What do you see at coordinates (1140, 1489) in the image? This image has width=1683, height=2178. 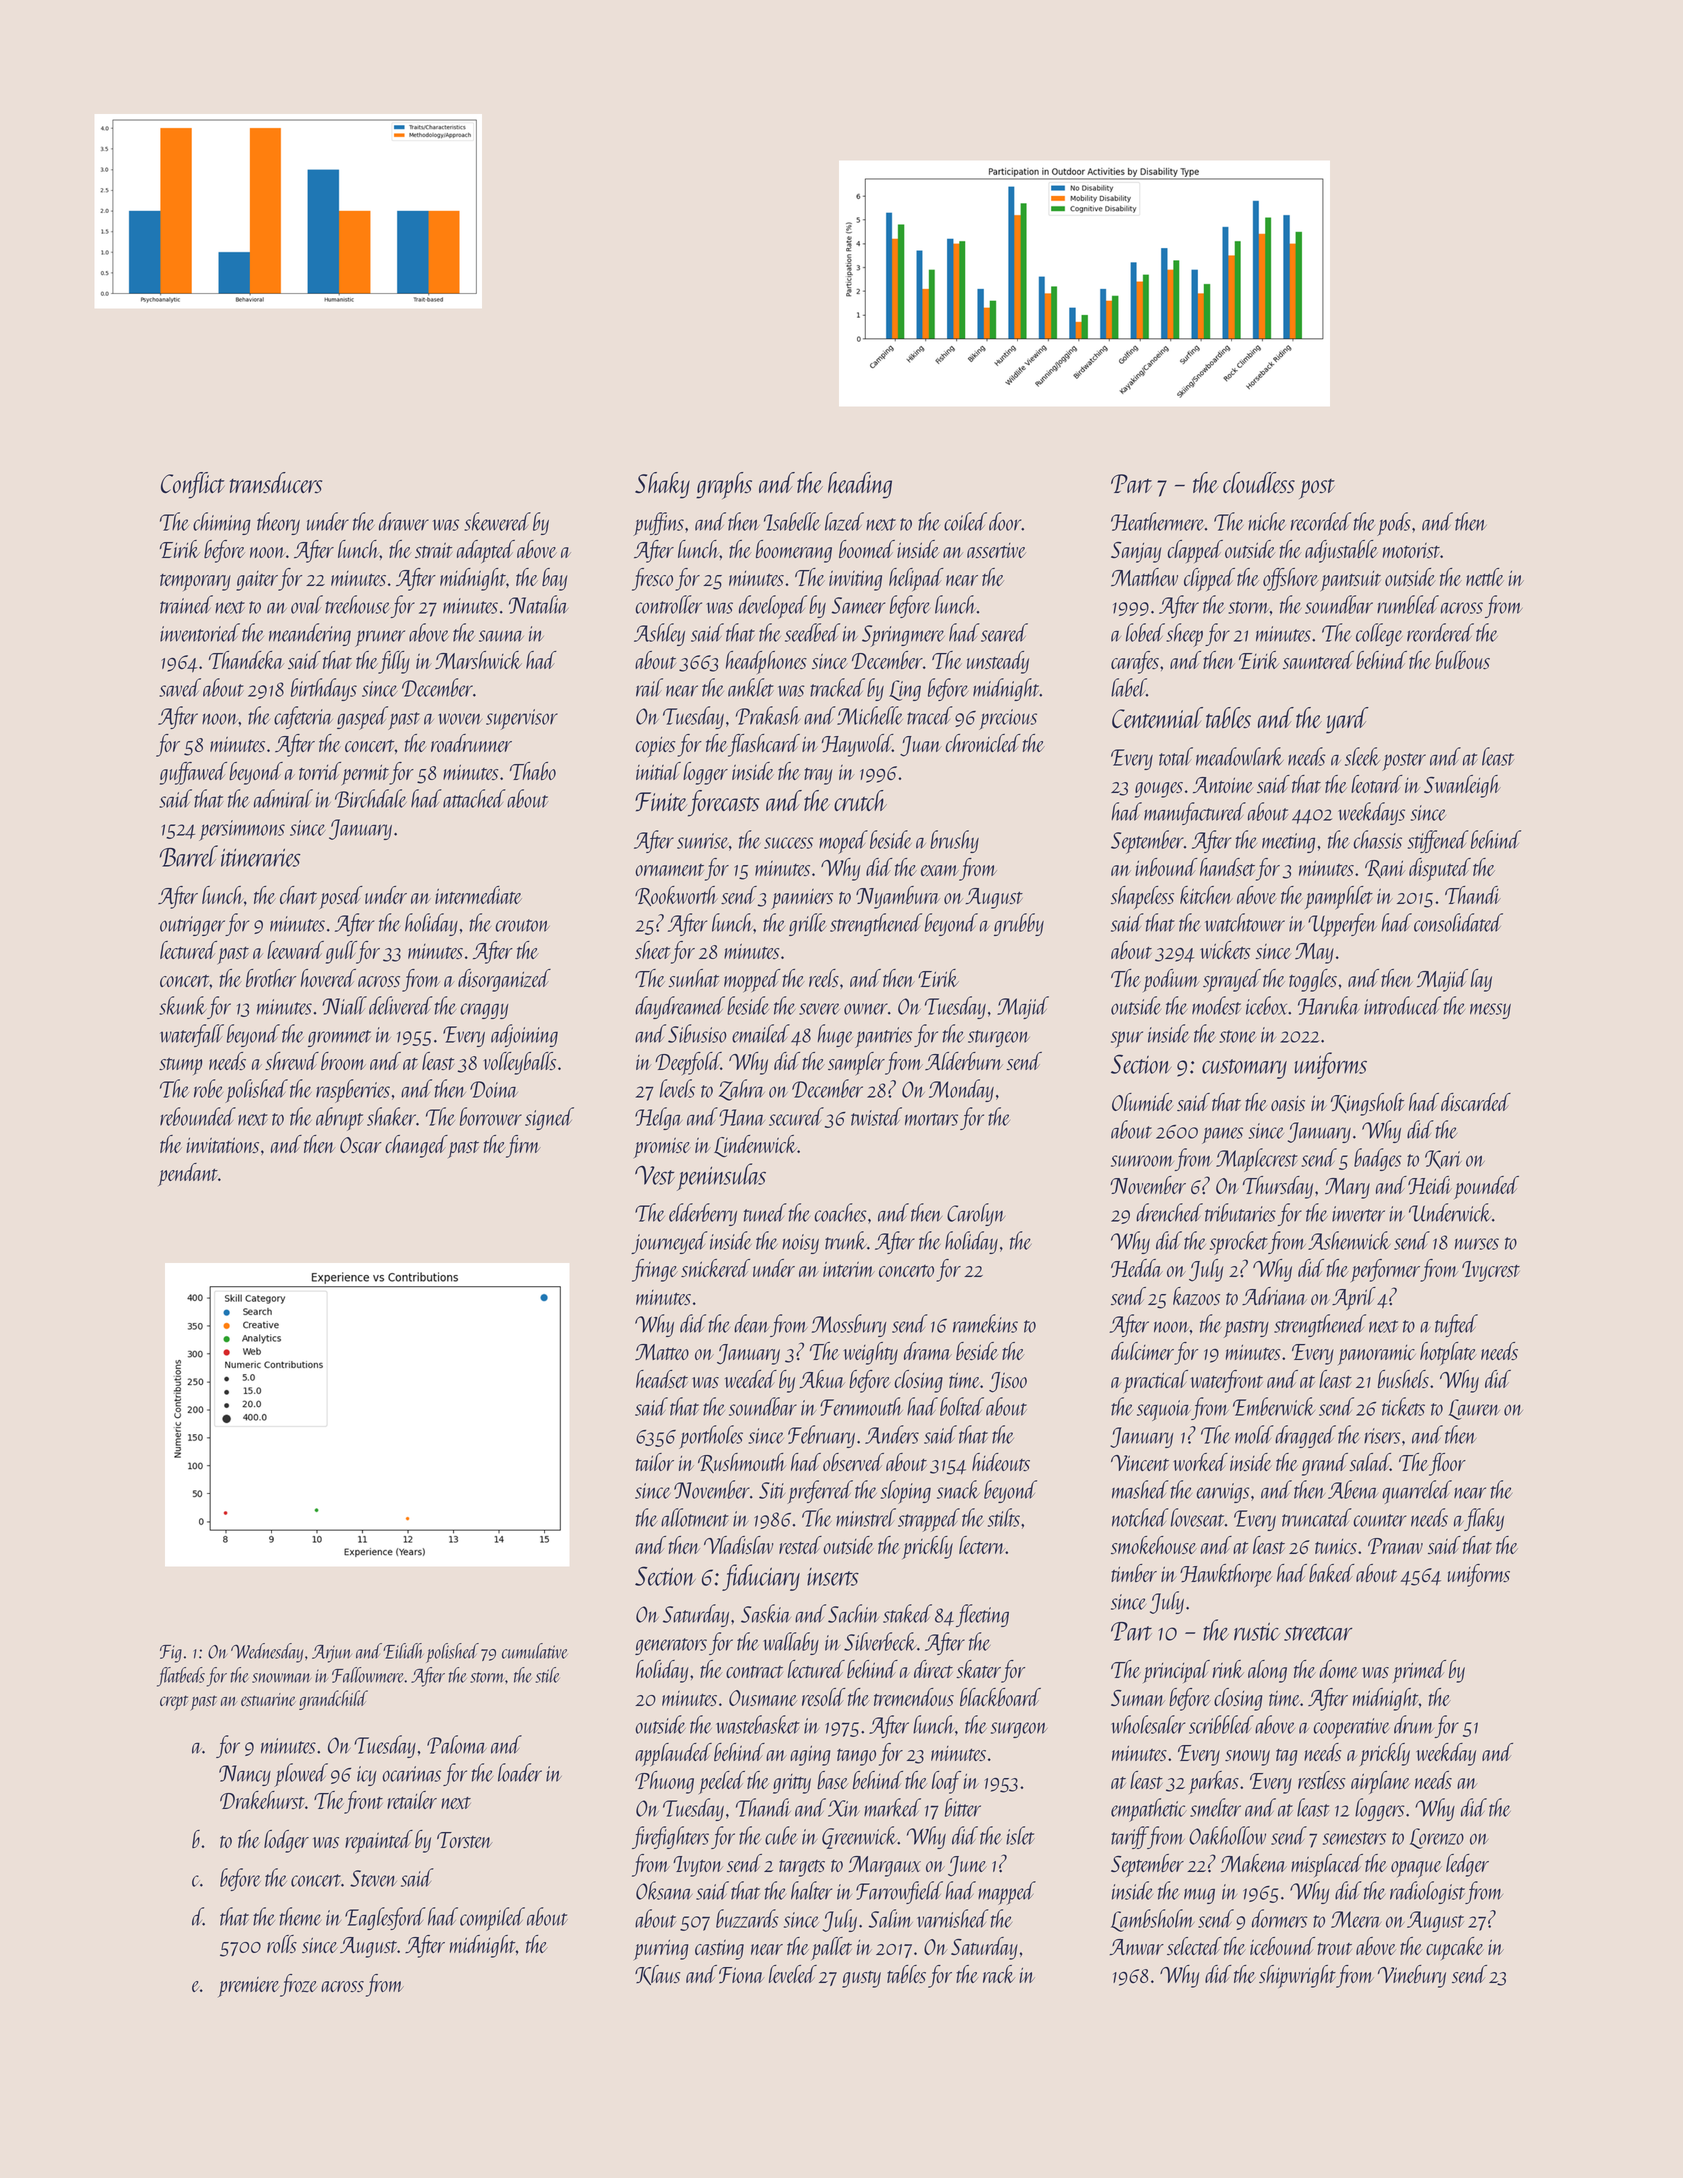 I see `mashed` at bounding box center [1140, 1489].
